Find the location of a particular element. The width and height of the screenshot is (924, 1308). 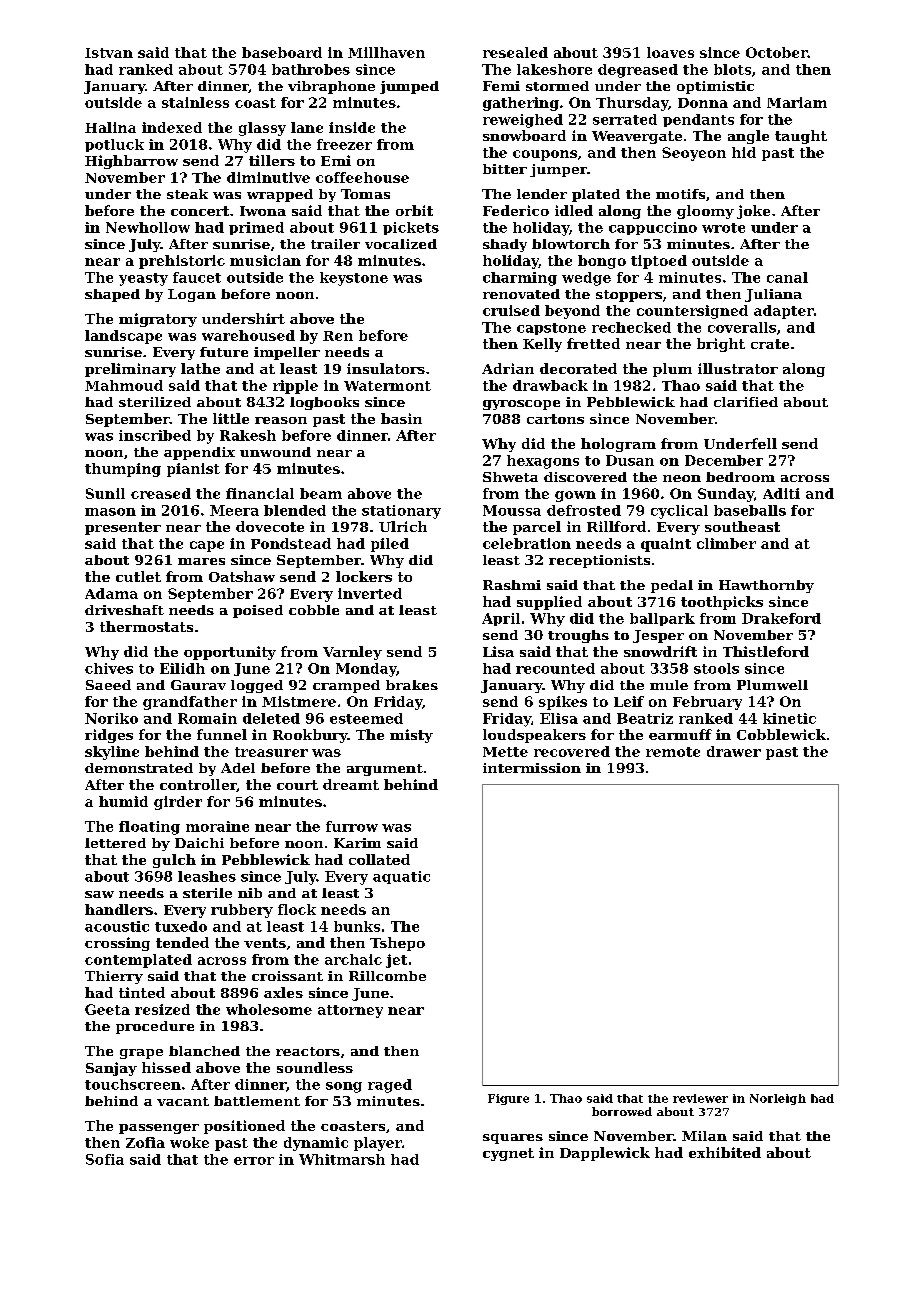

Rookbury is located at coordinates (310, 736).
